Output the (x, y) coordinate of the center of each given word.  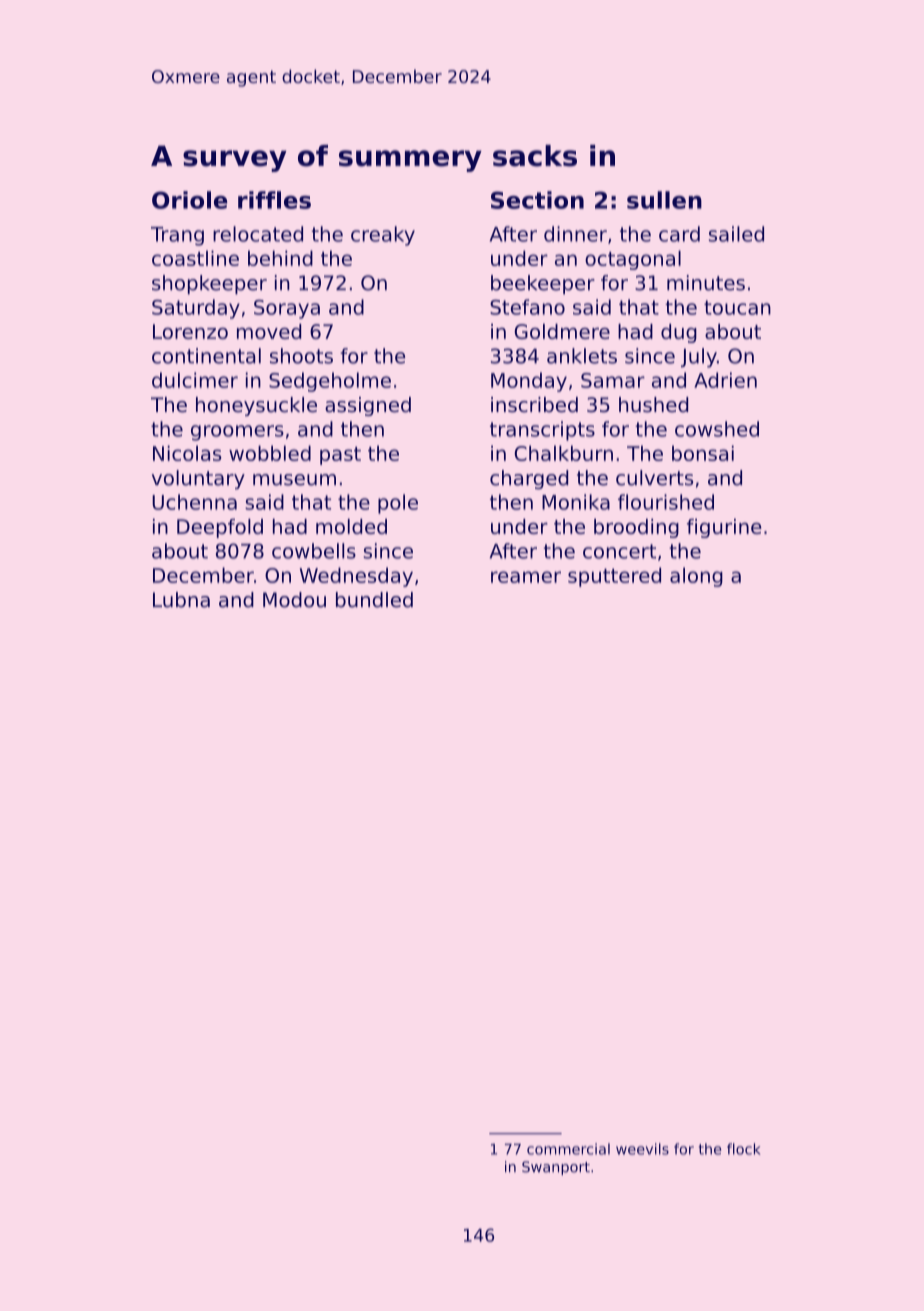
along (696, 577)
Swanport (556, 1168)
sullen (664, 200)
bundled (374, 600)
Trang (177, 236)
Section (537, 200)
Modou (294, 600)
